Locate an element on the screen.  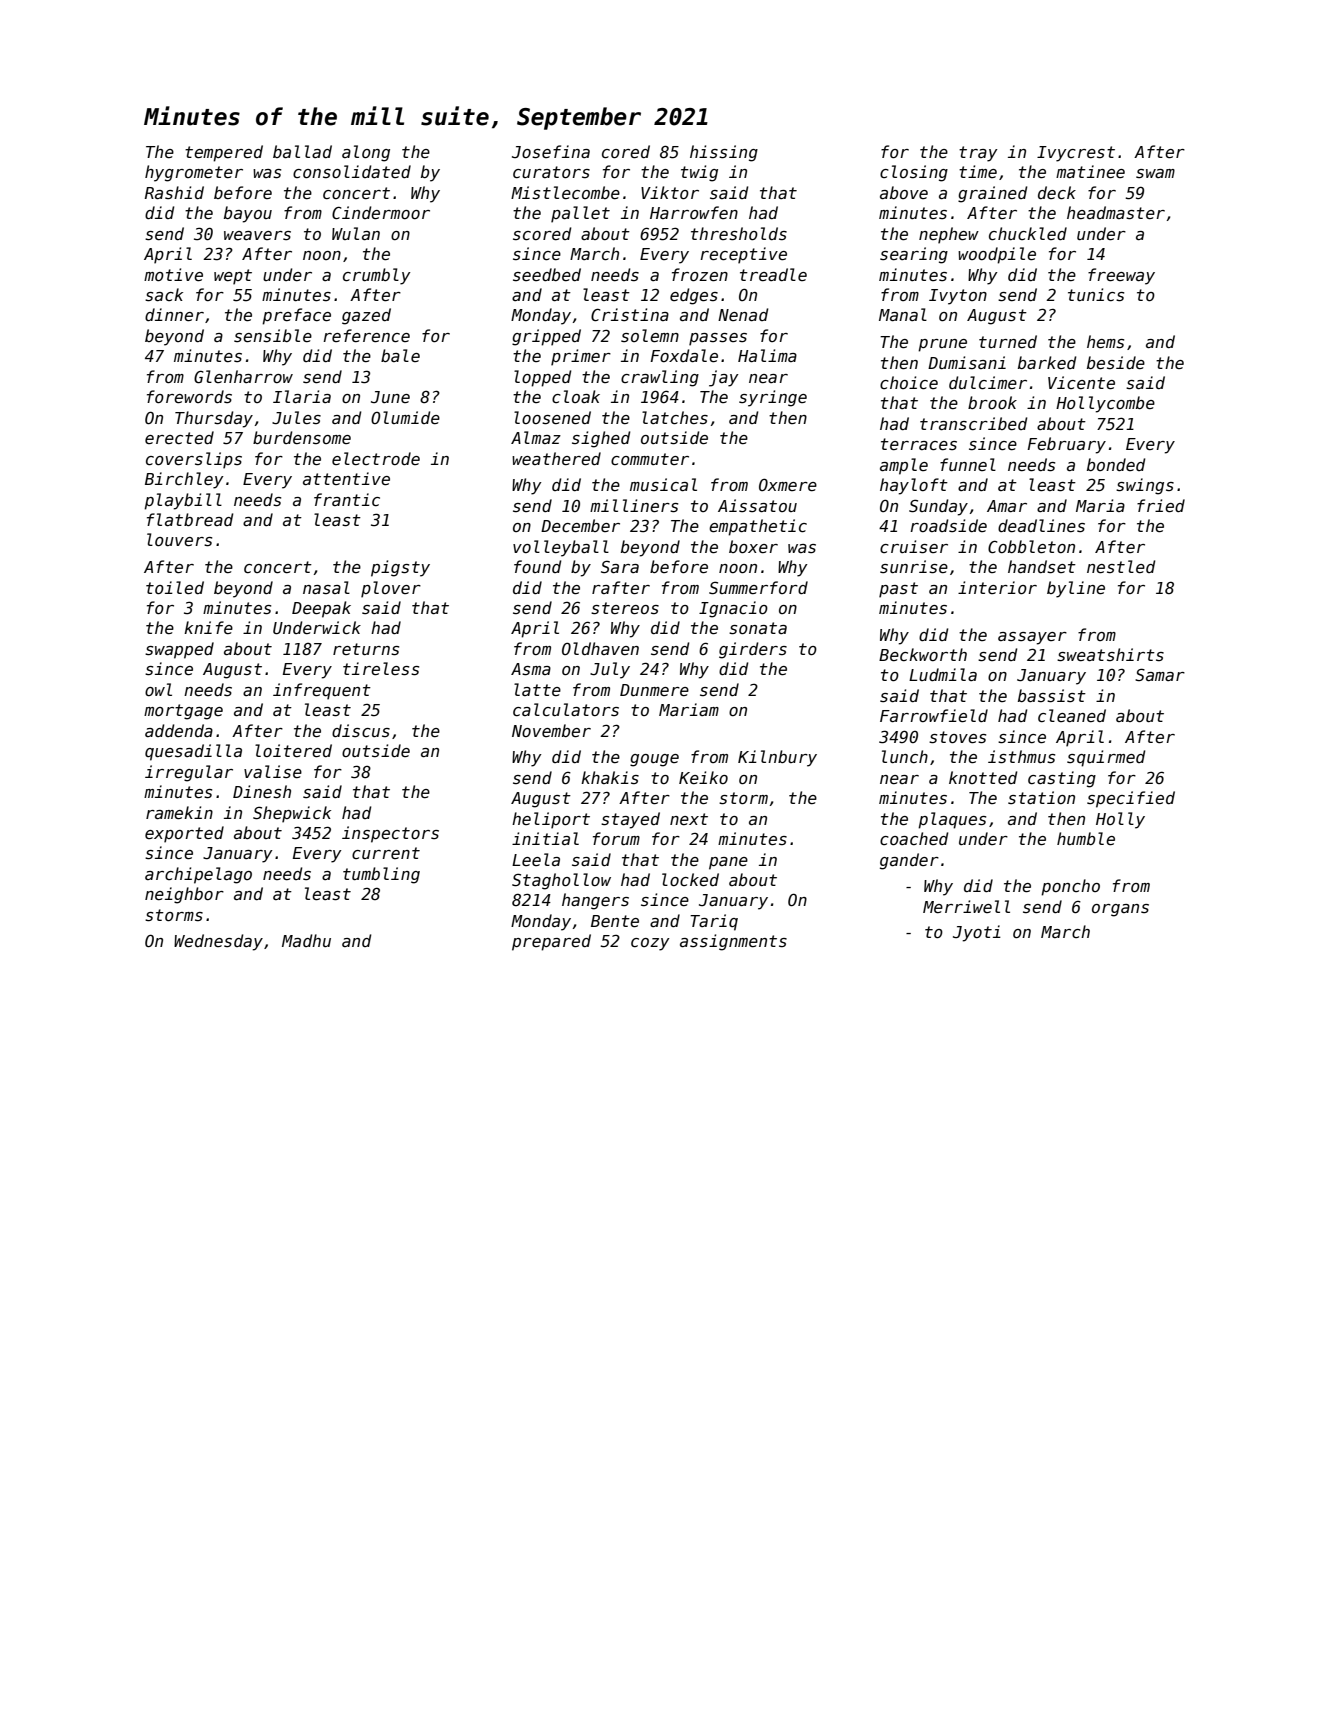
Wednesday is located at coordinates (218, 942).
